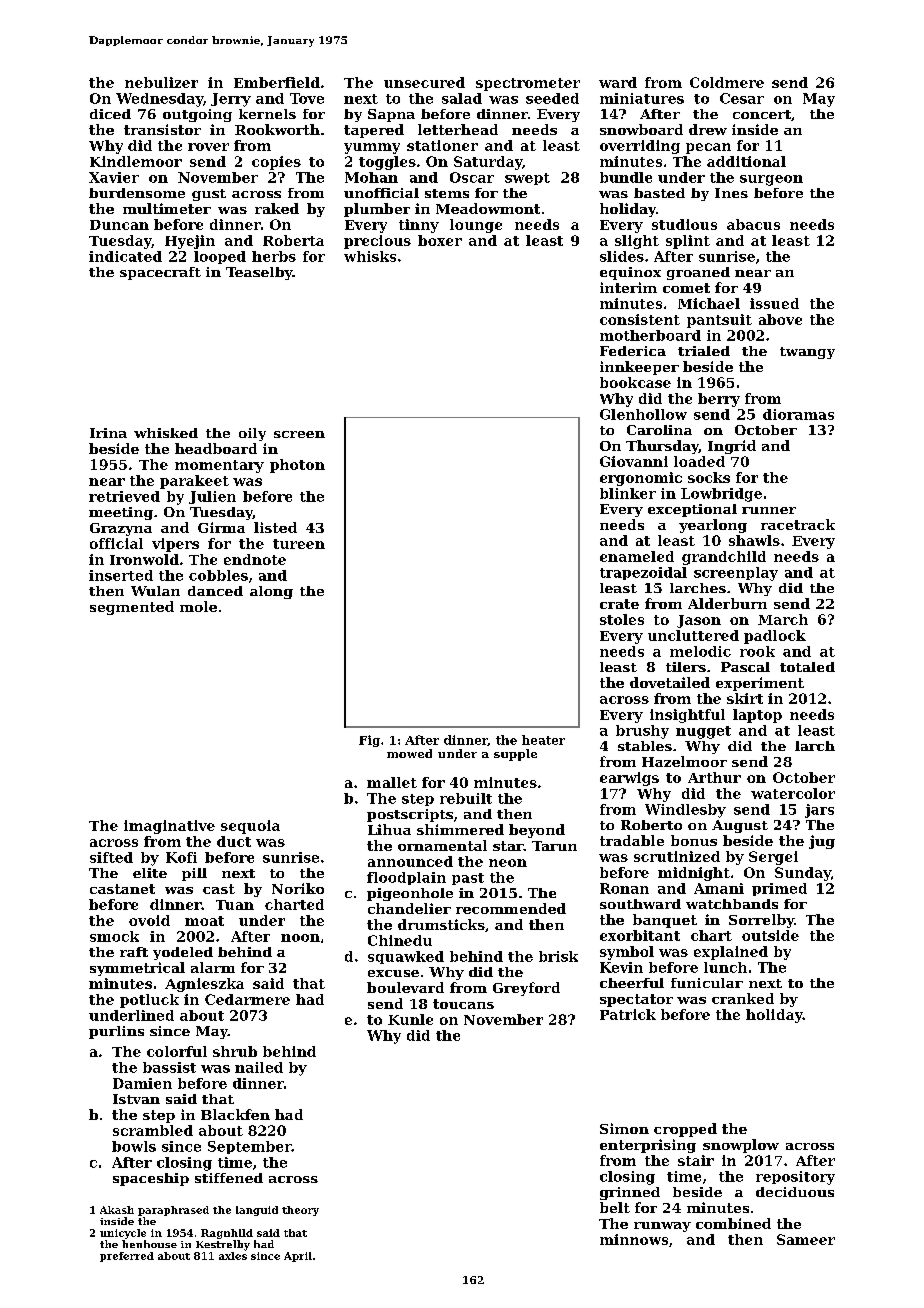 The height and width of the document is (1308, 924). What do you see at coordinates (743, 998) in the document?
I see `cranked` at bounding box center [743, 998].
